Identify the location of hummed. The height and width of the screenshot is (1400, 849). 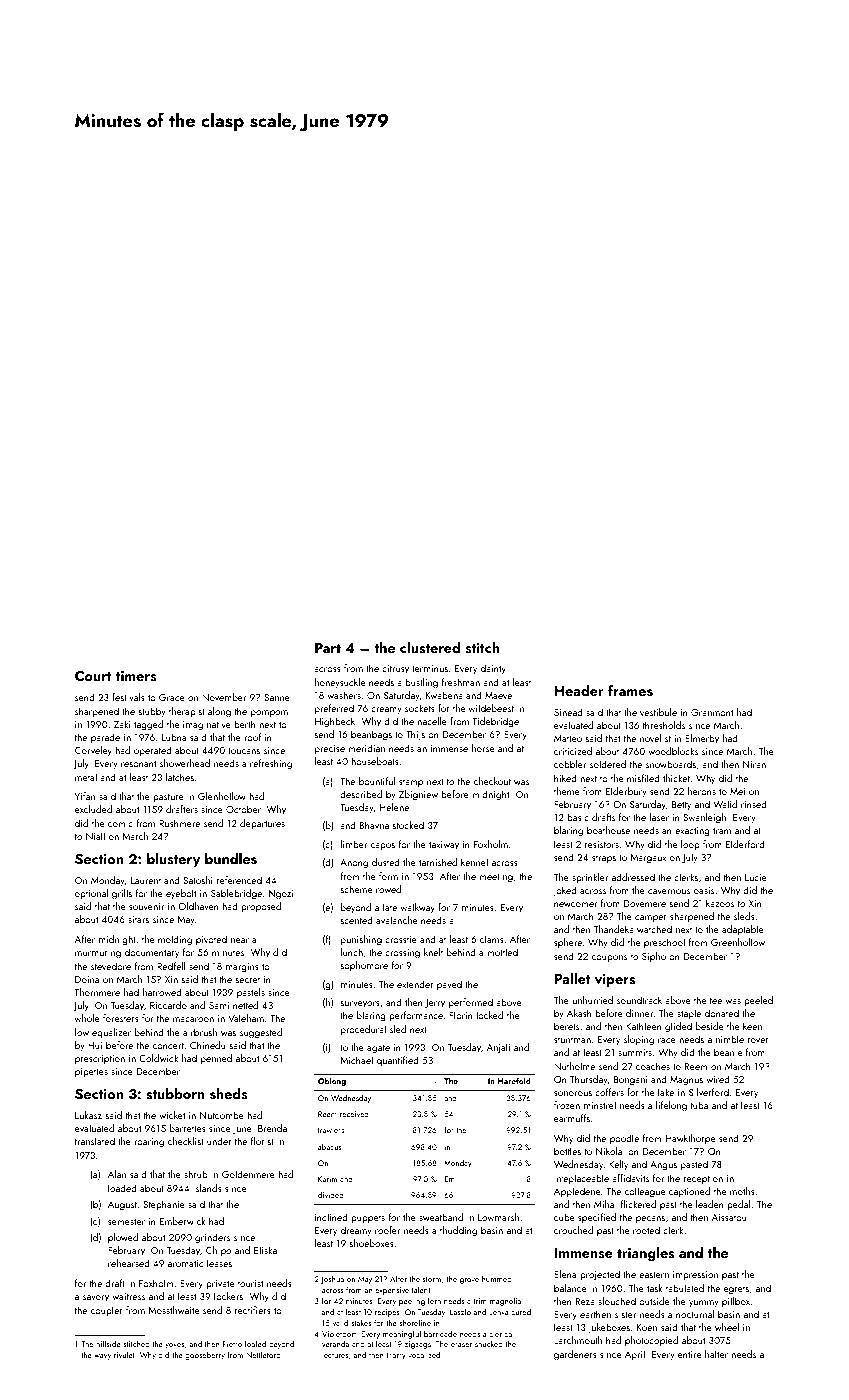
(497, 1278).
